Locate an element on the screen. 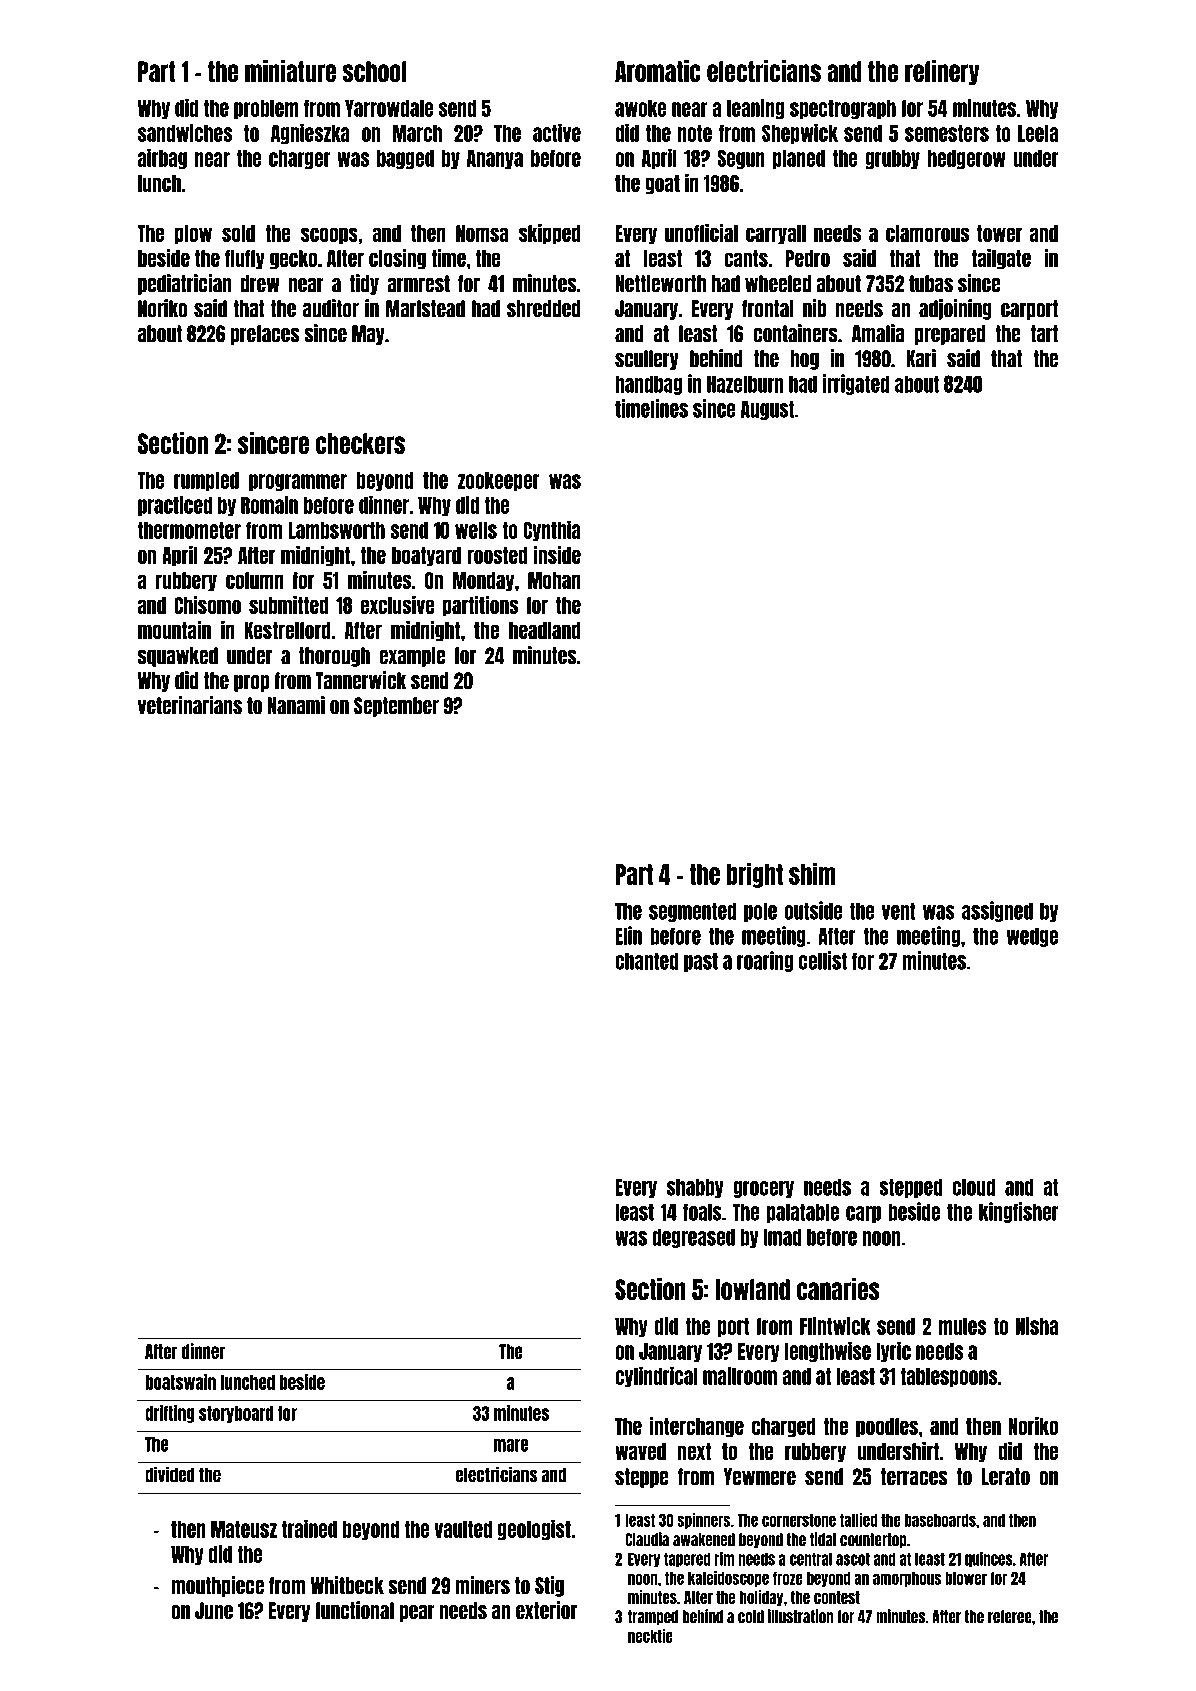  bright is located at coordinates (755, 875).
